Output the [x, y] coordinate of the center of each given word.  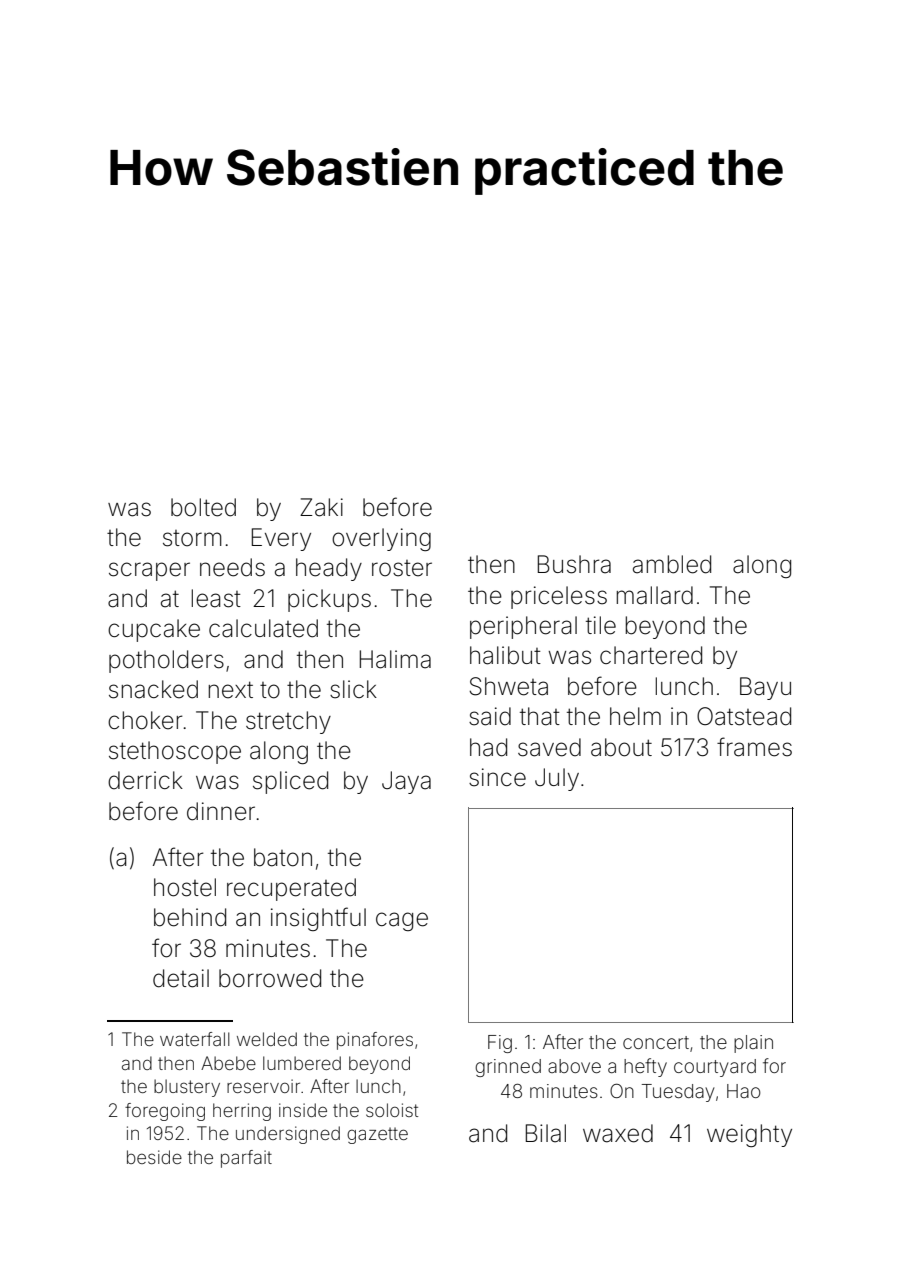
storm [192, 538]
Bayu [765, 688]
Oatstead [744, 716]
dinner [221, 811]
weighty [749, 1135]
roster [402, 568]
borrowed [270, 978]
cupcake [154, 630]
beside [154, 1157]
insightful [318, 919]
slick [353, 689]
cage [402, 921]
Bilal [546, 1133]
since [497, 777]
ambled [672, 564]
